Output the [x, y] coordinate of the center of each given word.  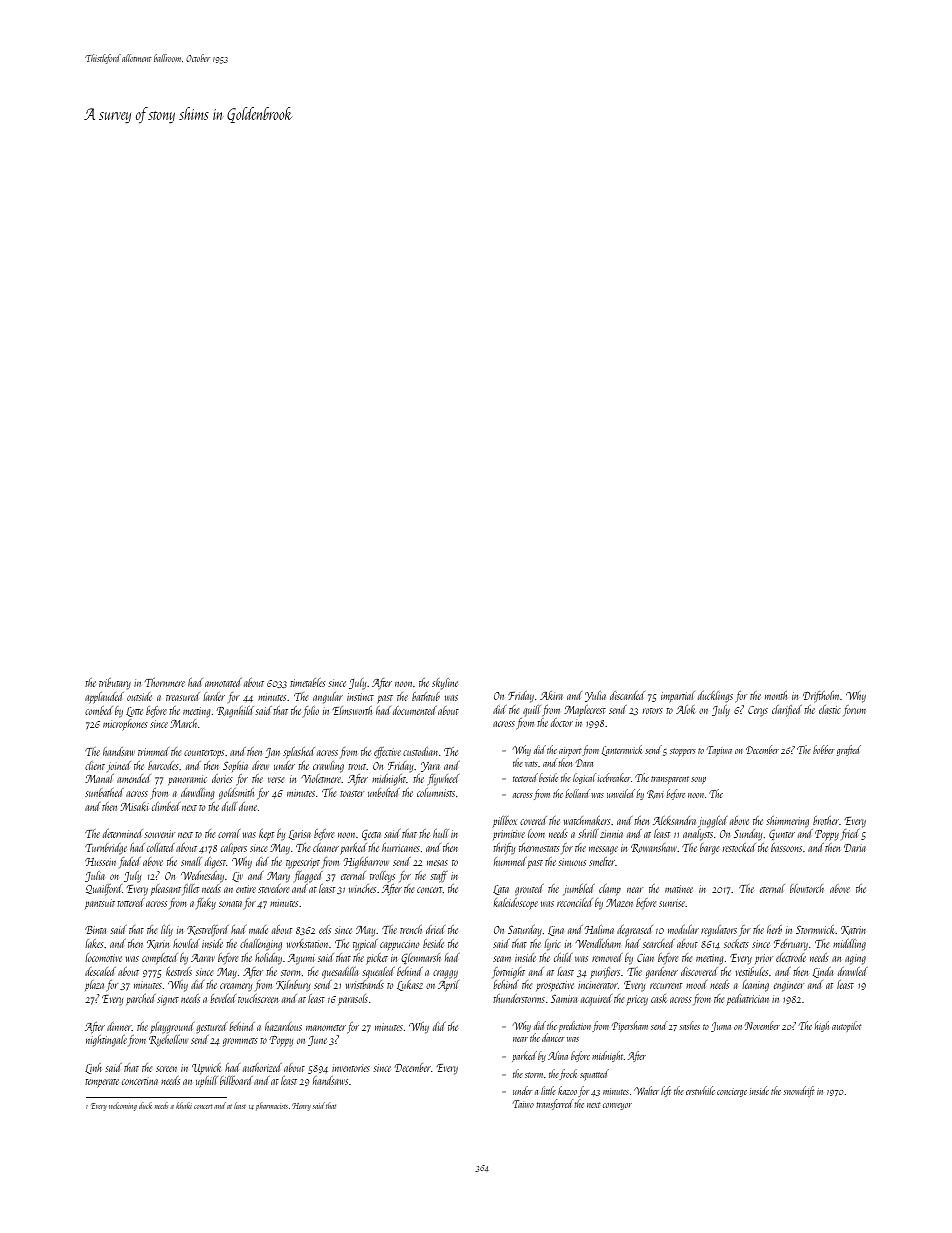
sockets [736, 943]
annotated [223, 682]
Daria [855, 848]
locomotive [103, 957]
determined [123, 833]
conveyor [617, 1106]
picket [377, 959]
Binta [95, 930]
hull [441, 833]
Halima [599, 929]
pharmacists [272, 1106]
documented [415, 710]
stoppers [683, 752]
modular [683, 929]
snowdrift [799, 1091]
